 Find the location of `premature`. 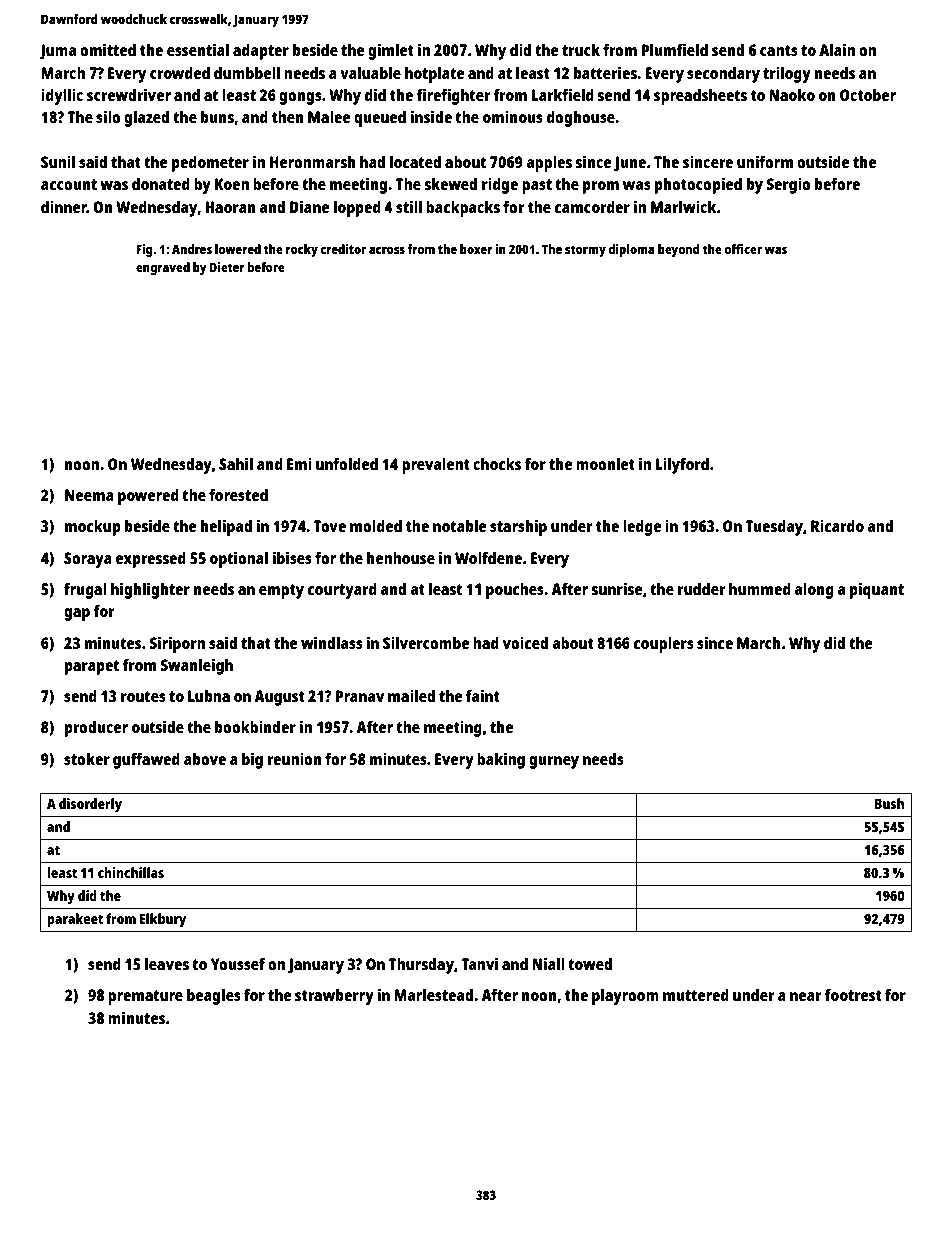

premature is located at coordinates (145, 997).
